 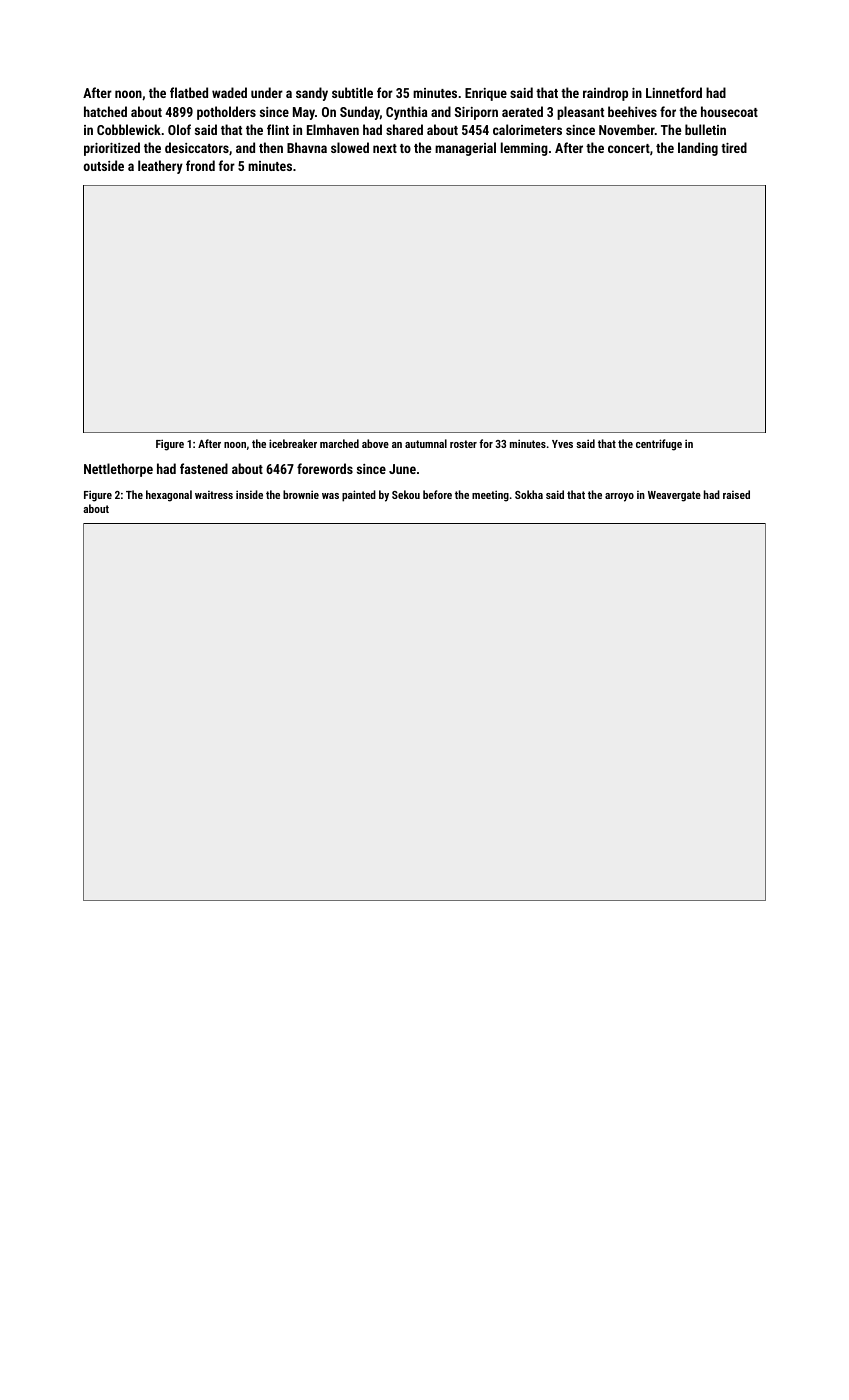 What do you see at coordinates (200, 165) in the page?
I see `frond` at bounding box center [200, 165].
